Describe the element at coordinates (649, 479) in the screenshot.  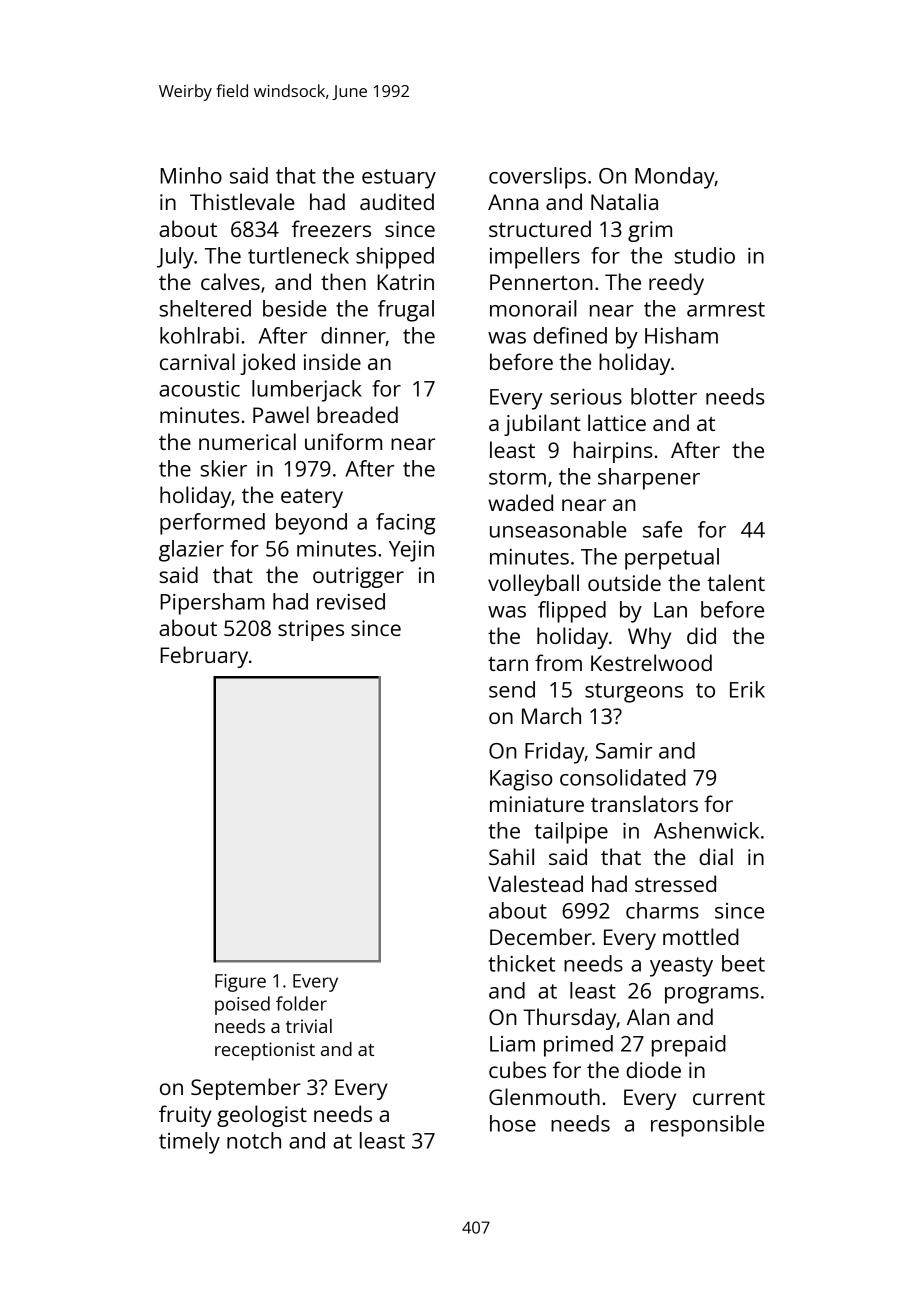
I see `sharpener` at that location.
